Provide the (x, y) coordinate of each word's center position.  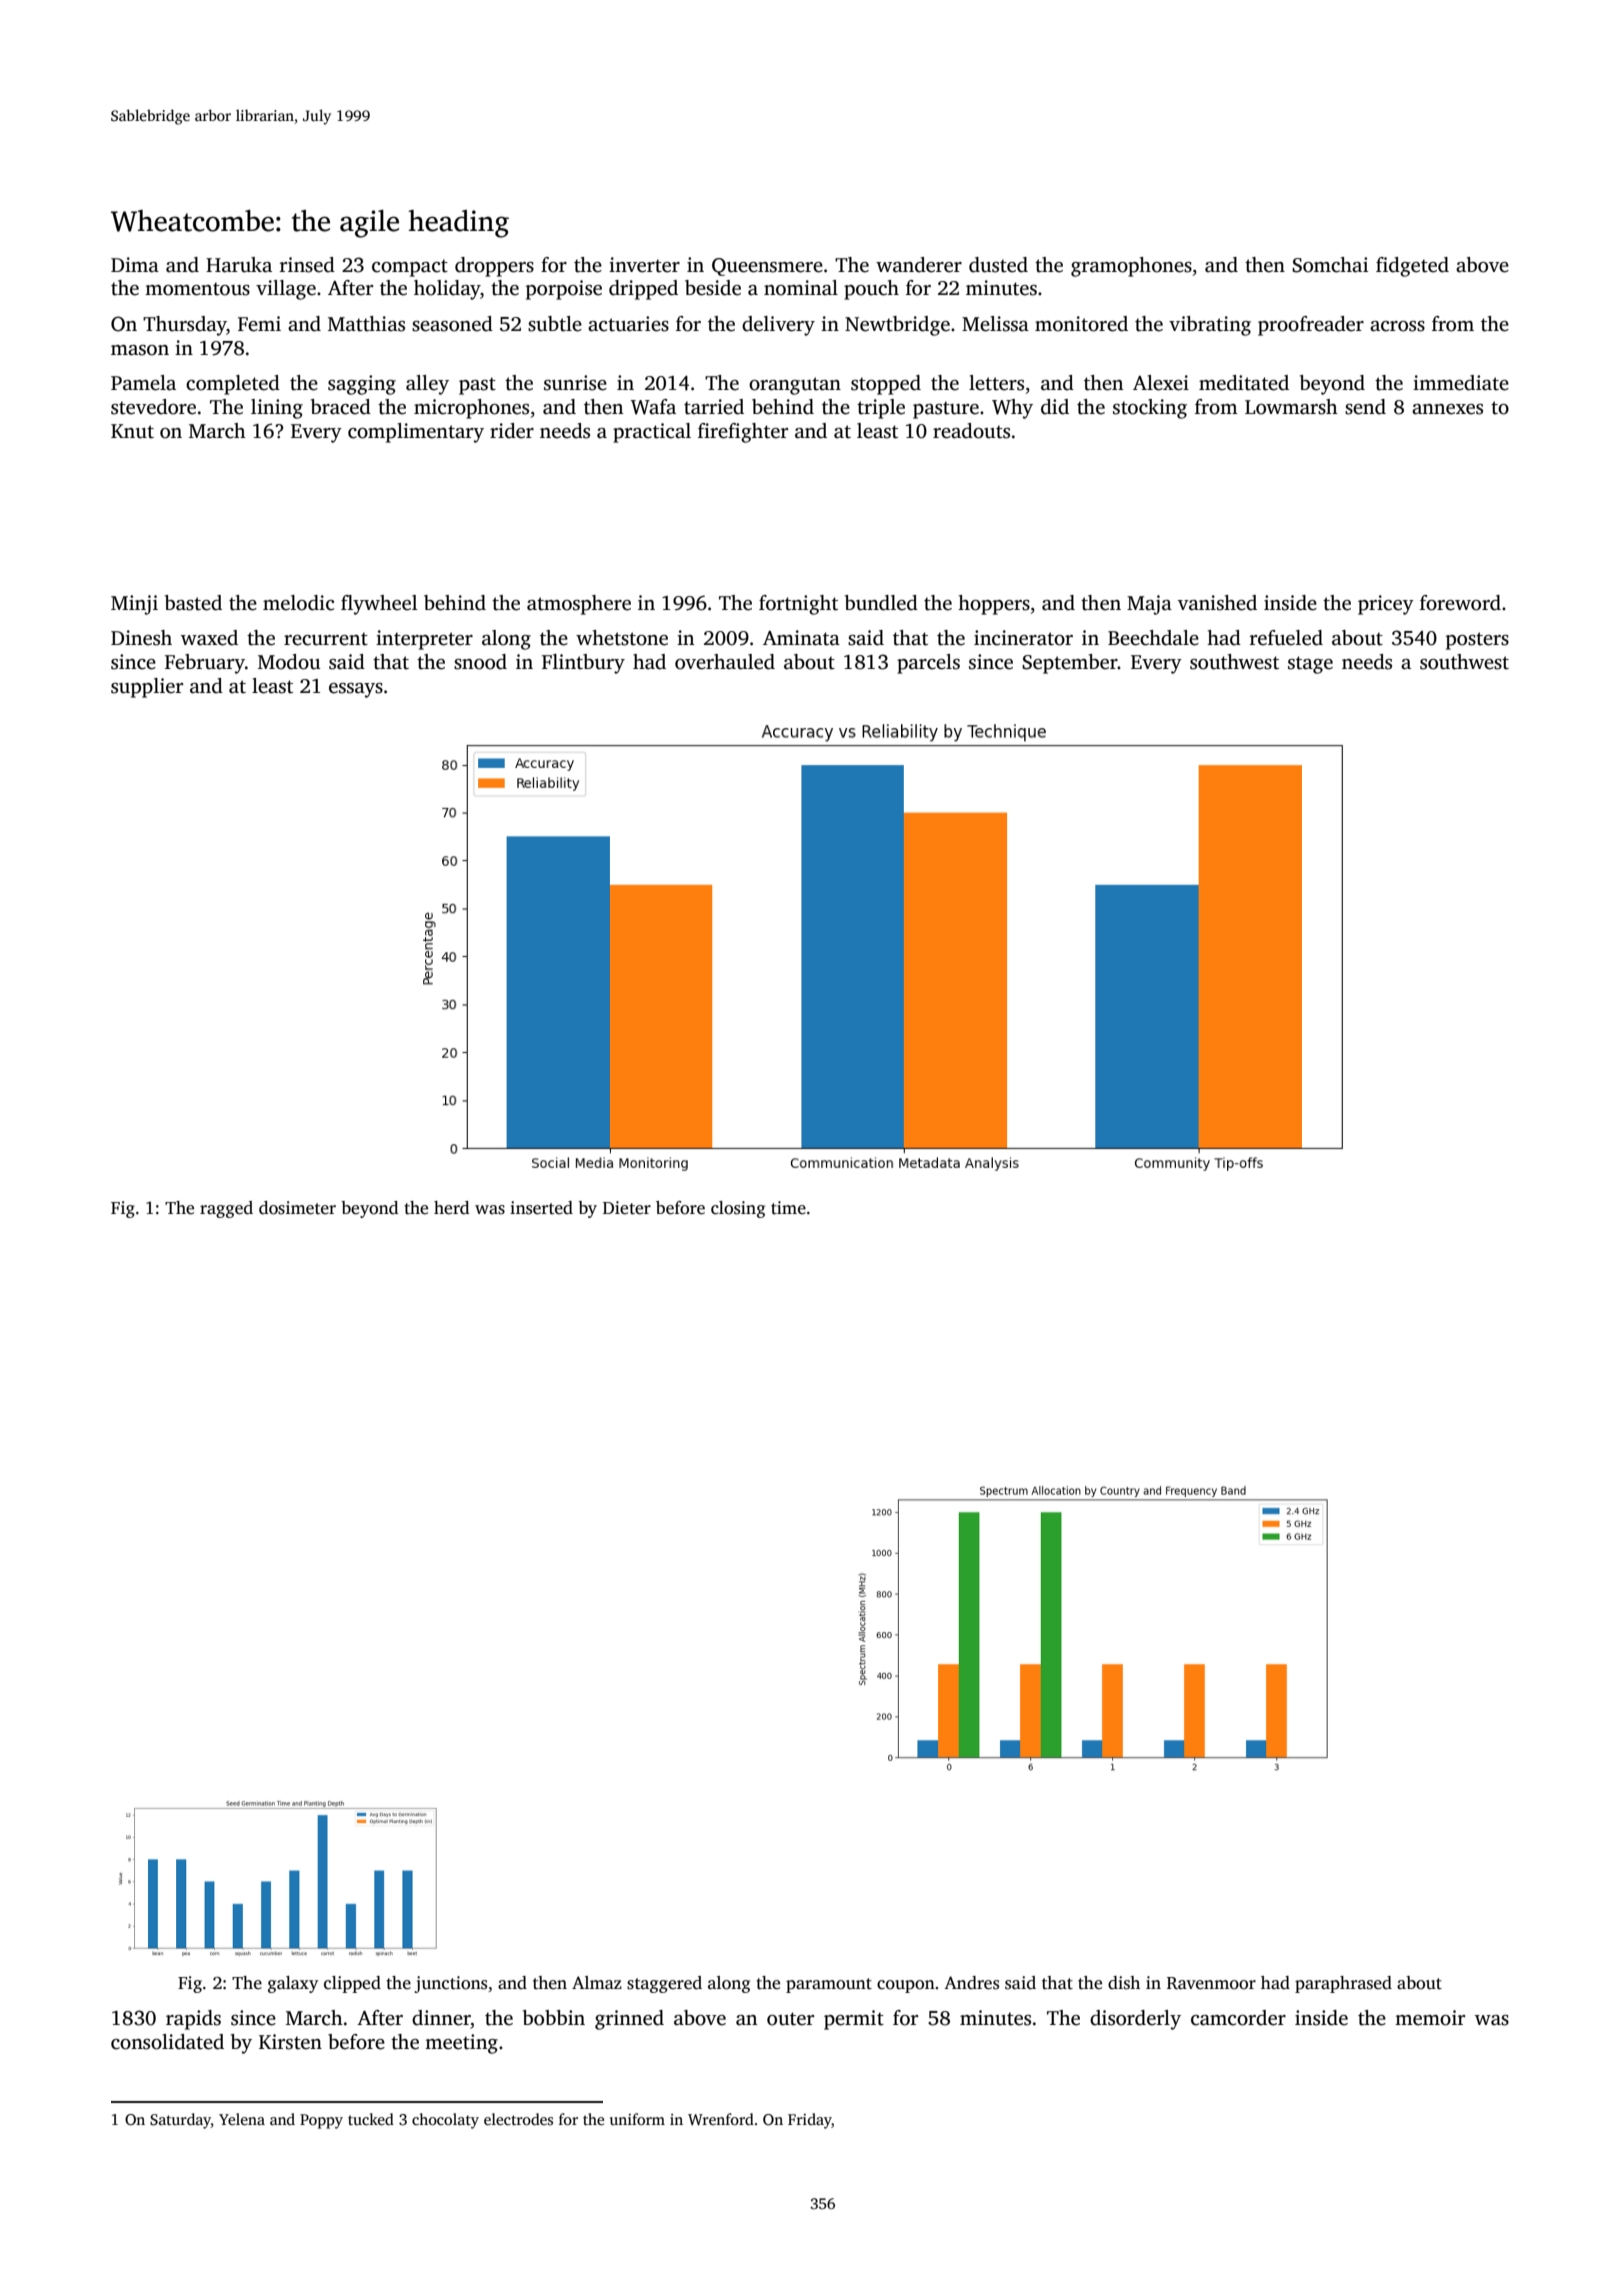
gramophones (1131, 267)
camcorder (1238, 2018)
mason (140, 350)
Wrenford (721, 2119)
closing (738, 1209)
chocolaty (445, 2121)
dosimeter (297, 1208)
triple (881, 409)
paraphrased (1343, 1984)
